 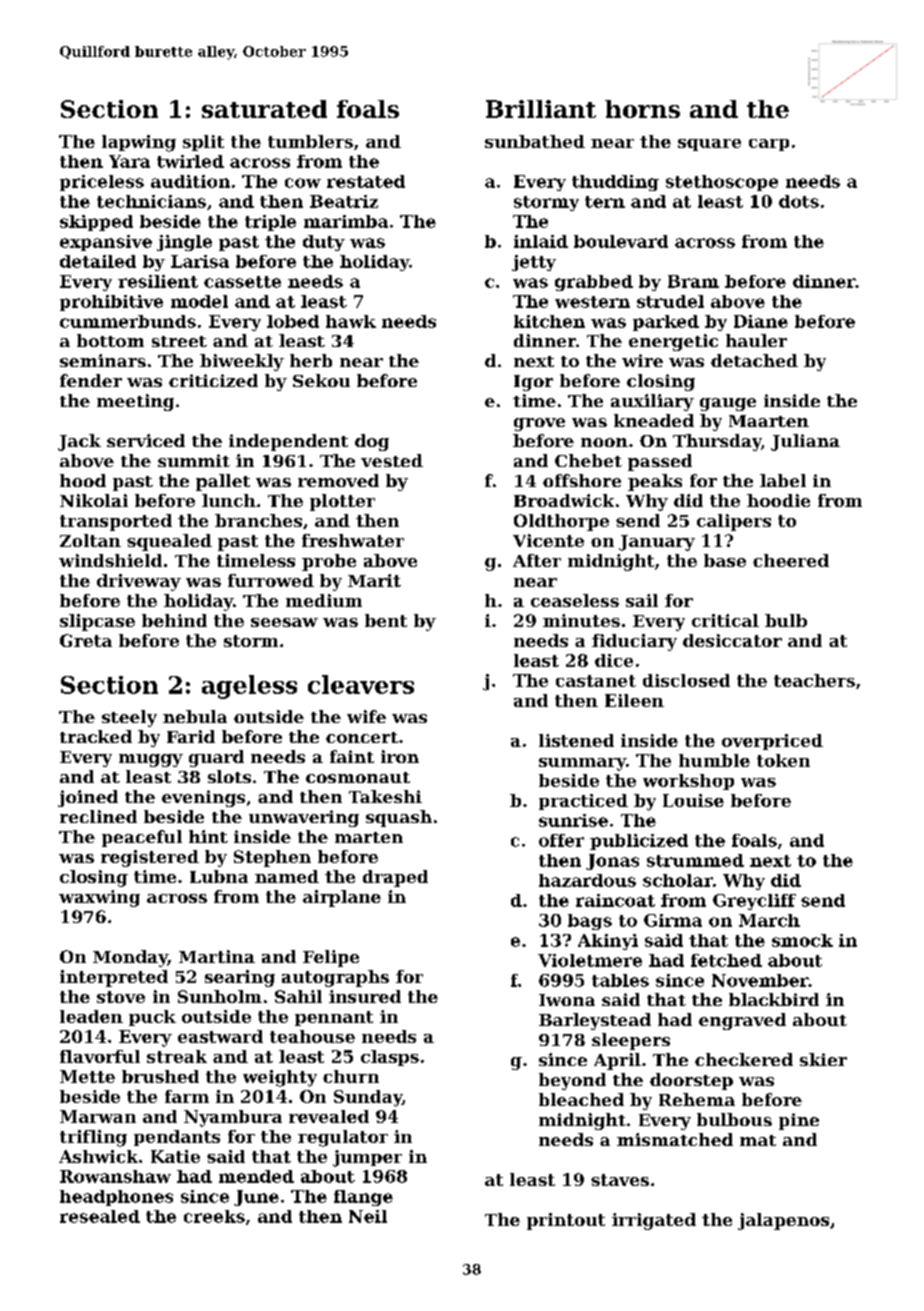 I want to click on Marit, so click(x=374, y=580).
